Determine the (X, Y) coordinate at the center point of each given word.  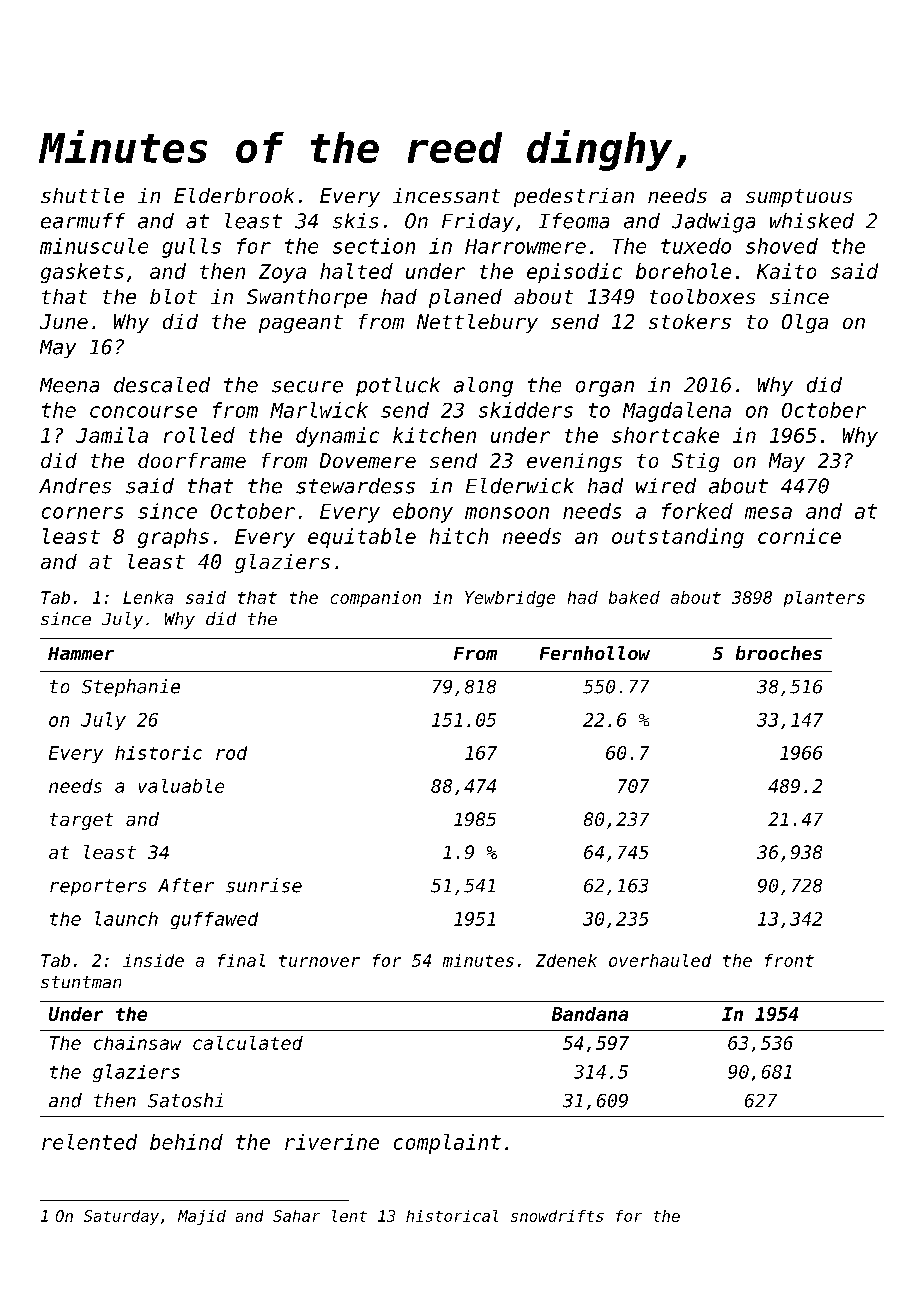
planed (465, 298)
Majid (202, 1217)
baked (634, 597)
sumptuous (799, 198)
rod (231, 753)
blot (173, 296)
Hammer (81, 653)
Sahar (296, 1216)
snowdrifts (557, 1216)
